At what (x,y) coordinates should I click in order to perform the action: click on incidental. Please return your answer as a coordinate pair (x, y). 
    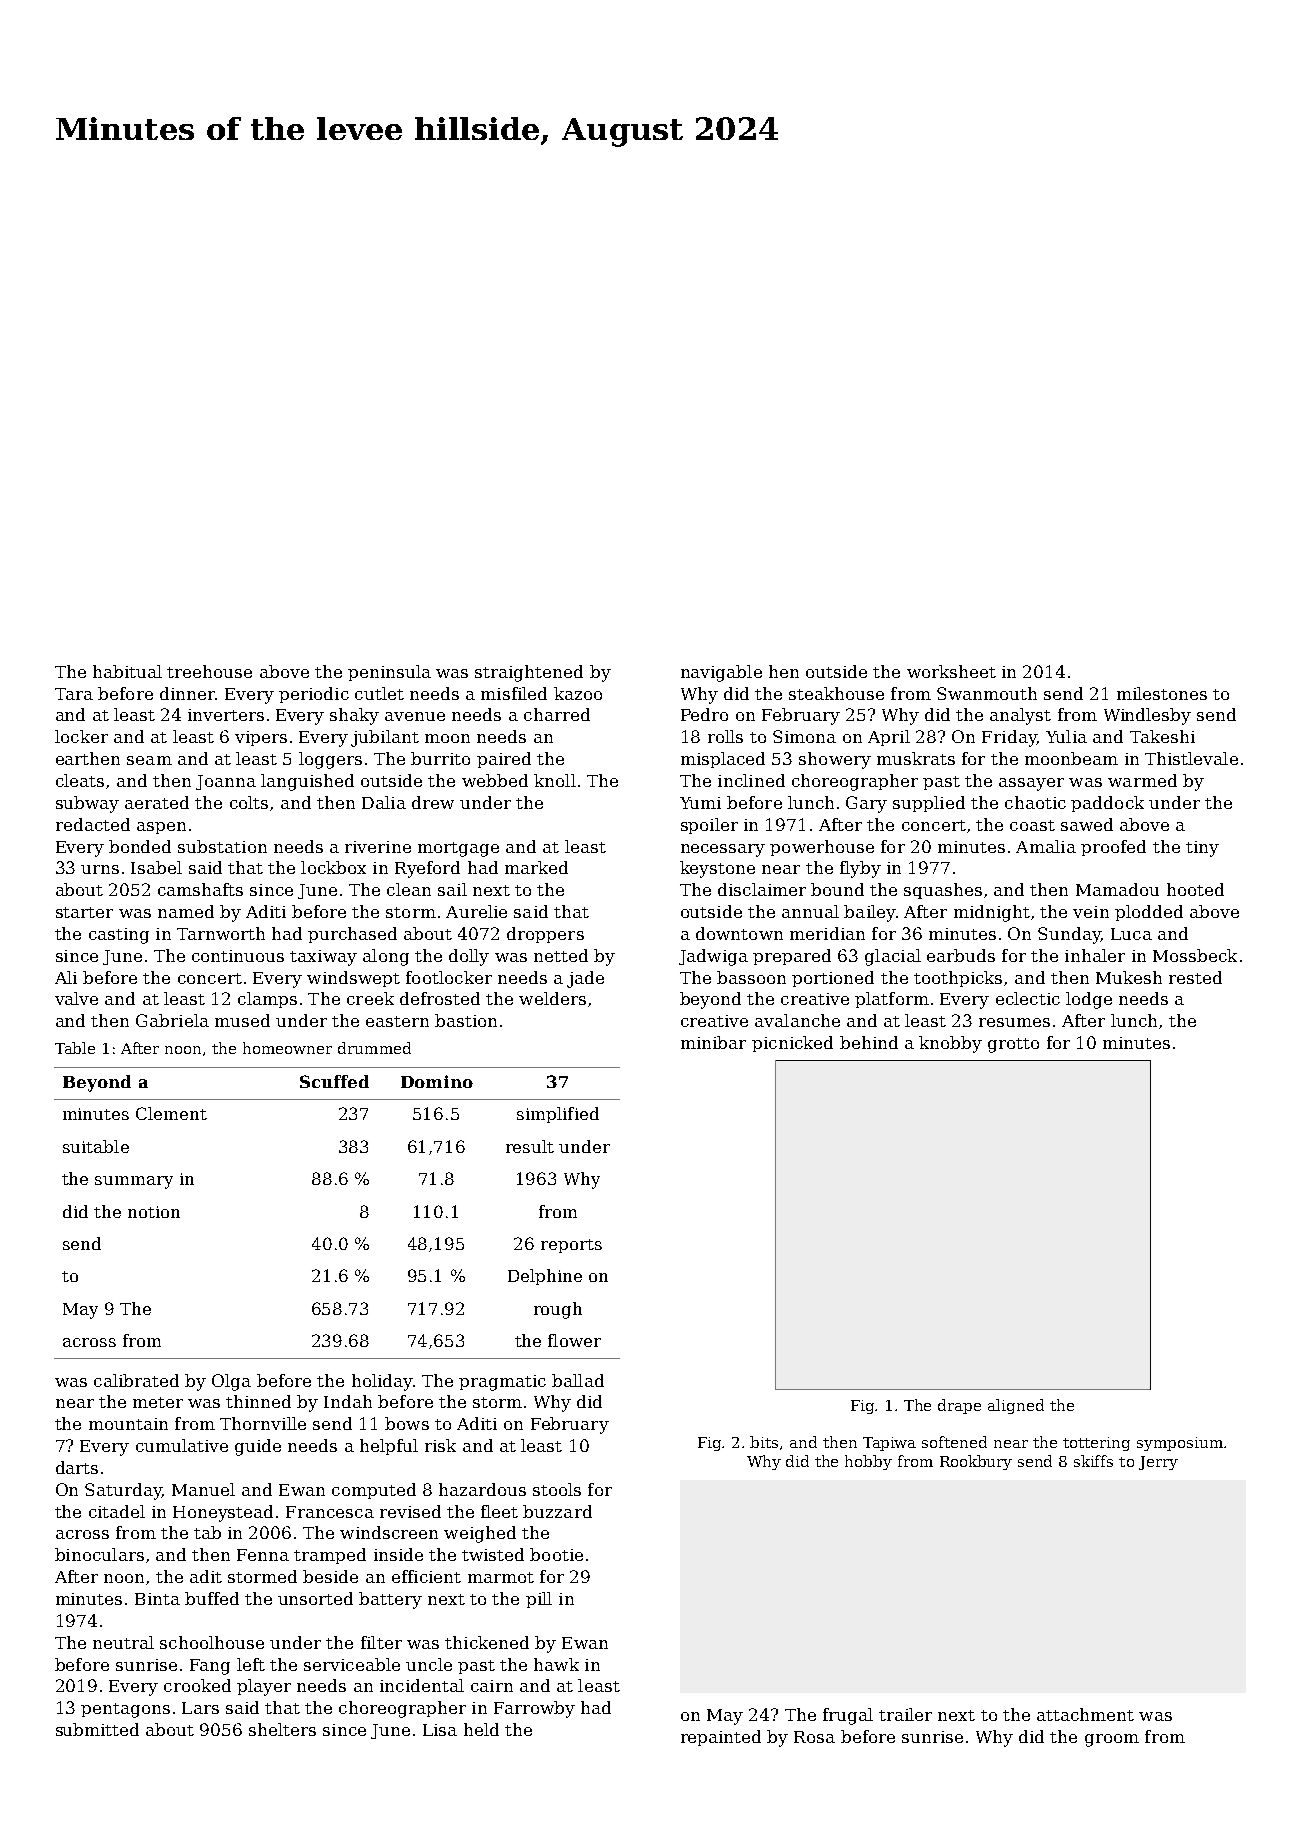
    Looking at the image, I should click on (422, 1685).
